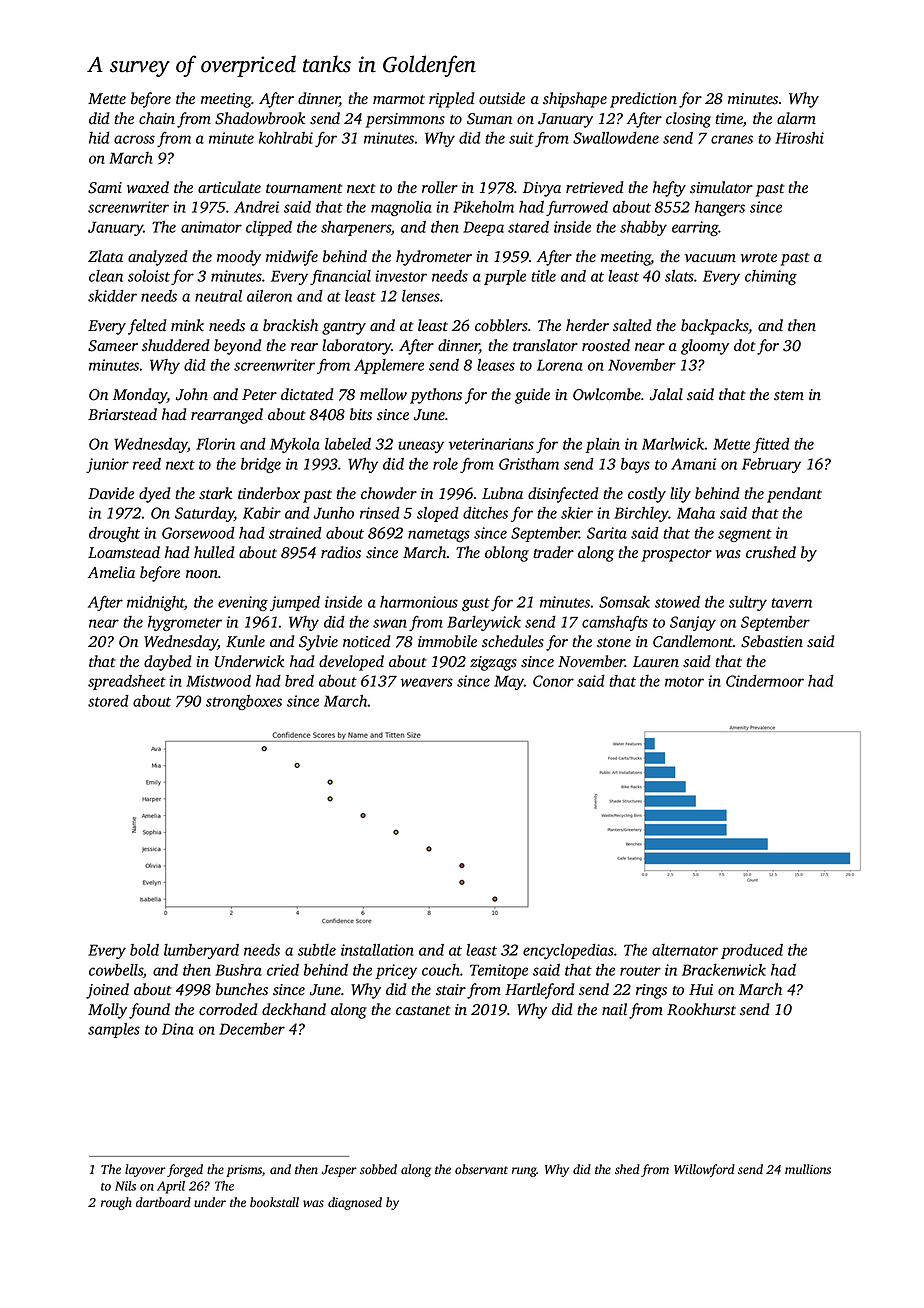 This screenshot has width=924, height=1308. What do you see at coordinates (553, 681) in the screenshot?
I see `Conor` at bounding box center [553, 681].
